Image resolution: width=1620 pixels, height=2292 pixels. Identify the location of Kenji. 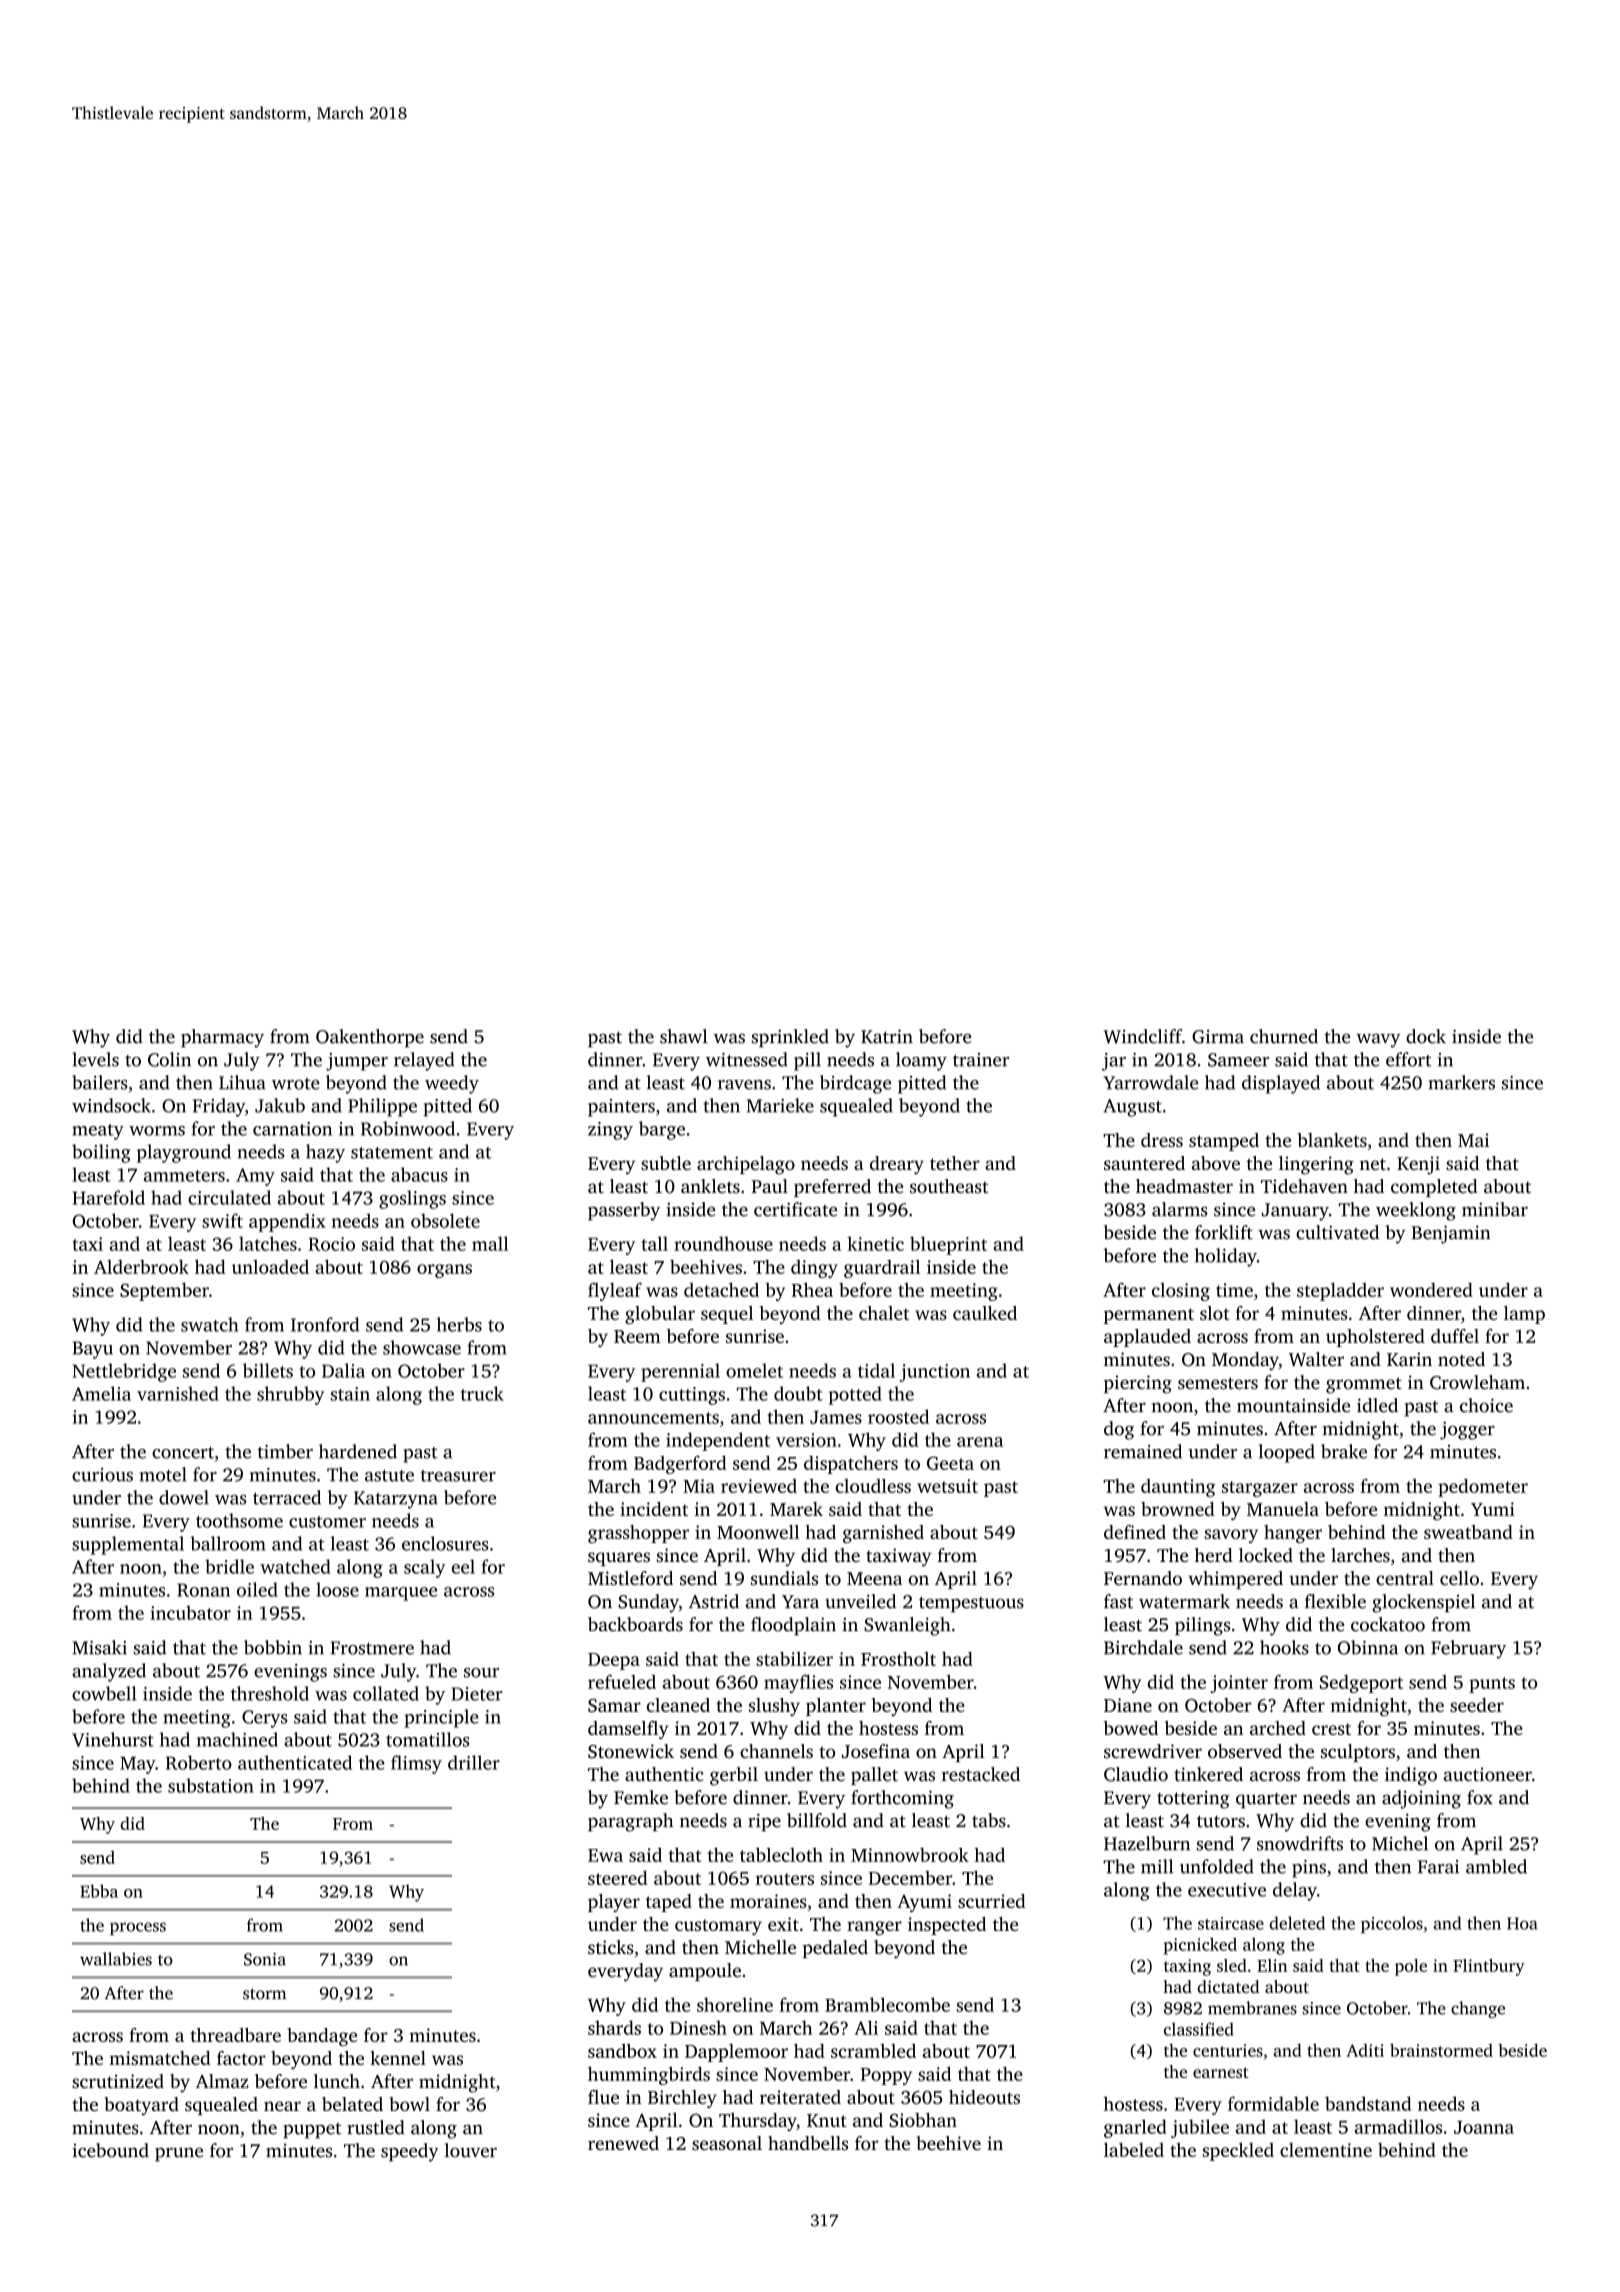
(1418, 1165).
